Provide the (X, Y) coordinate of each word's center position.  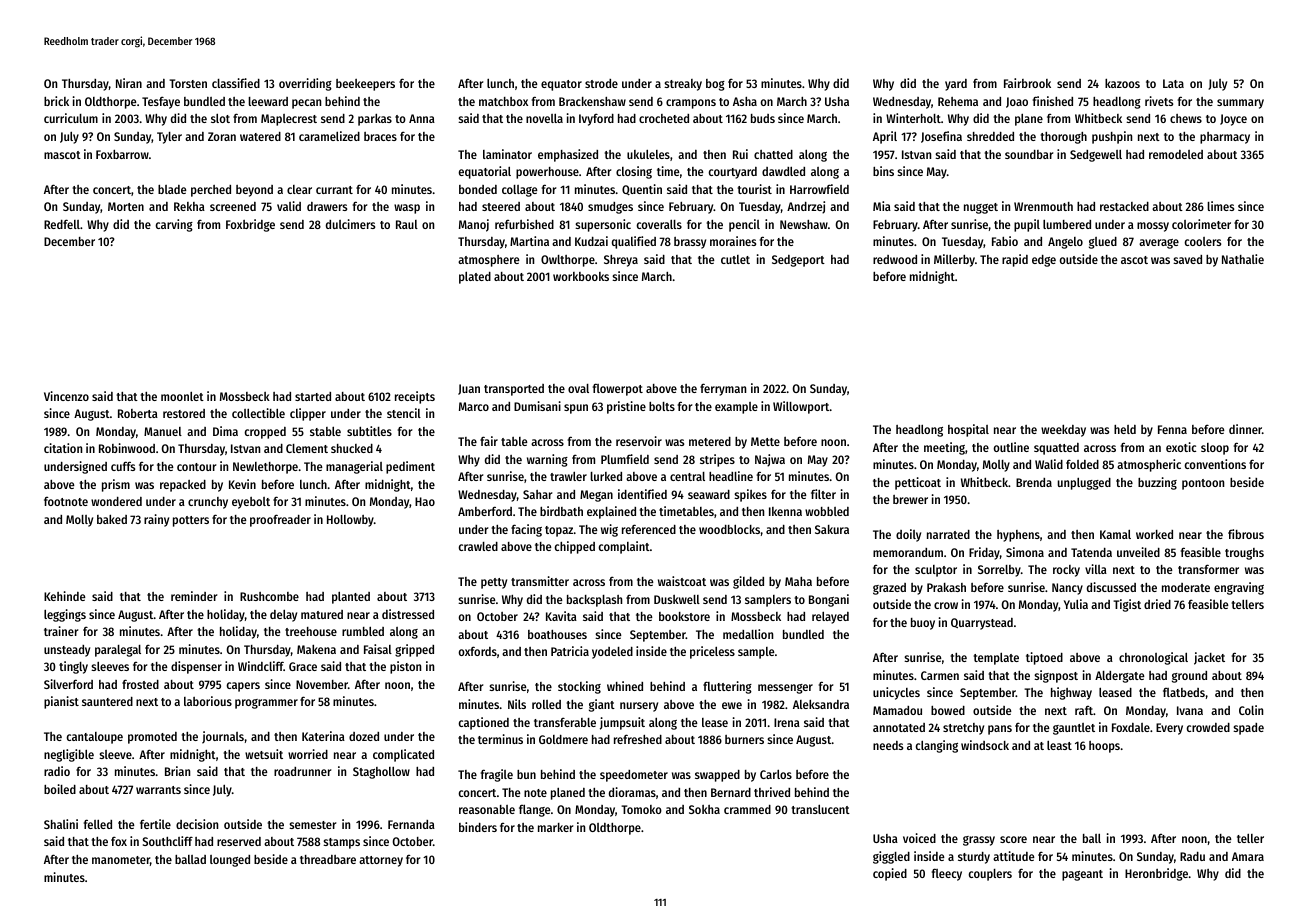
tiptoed (1044, 658)
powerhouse (547, 173)
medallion (748, 634)
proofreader (280, 520)
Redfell (62, 224)
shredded (990, 136)
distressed (408, 614)
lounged (230, 861)
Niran (129, 83)
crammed (747, 809)
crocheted (664, 118)
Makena (316, 649)
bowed (948, 710)
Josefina (941, 137)
